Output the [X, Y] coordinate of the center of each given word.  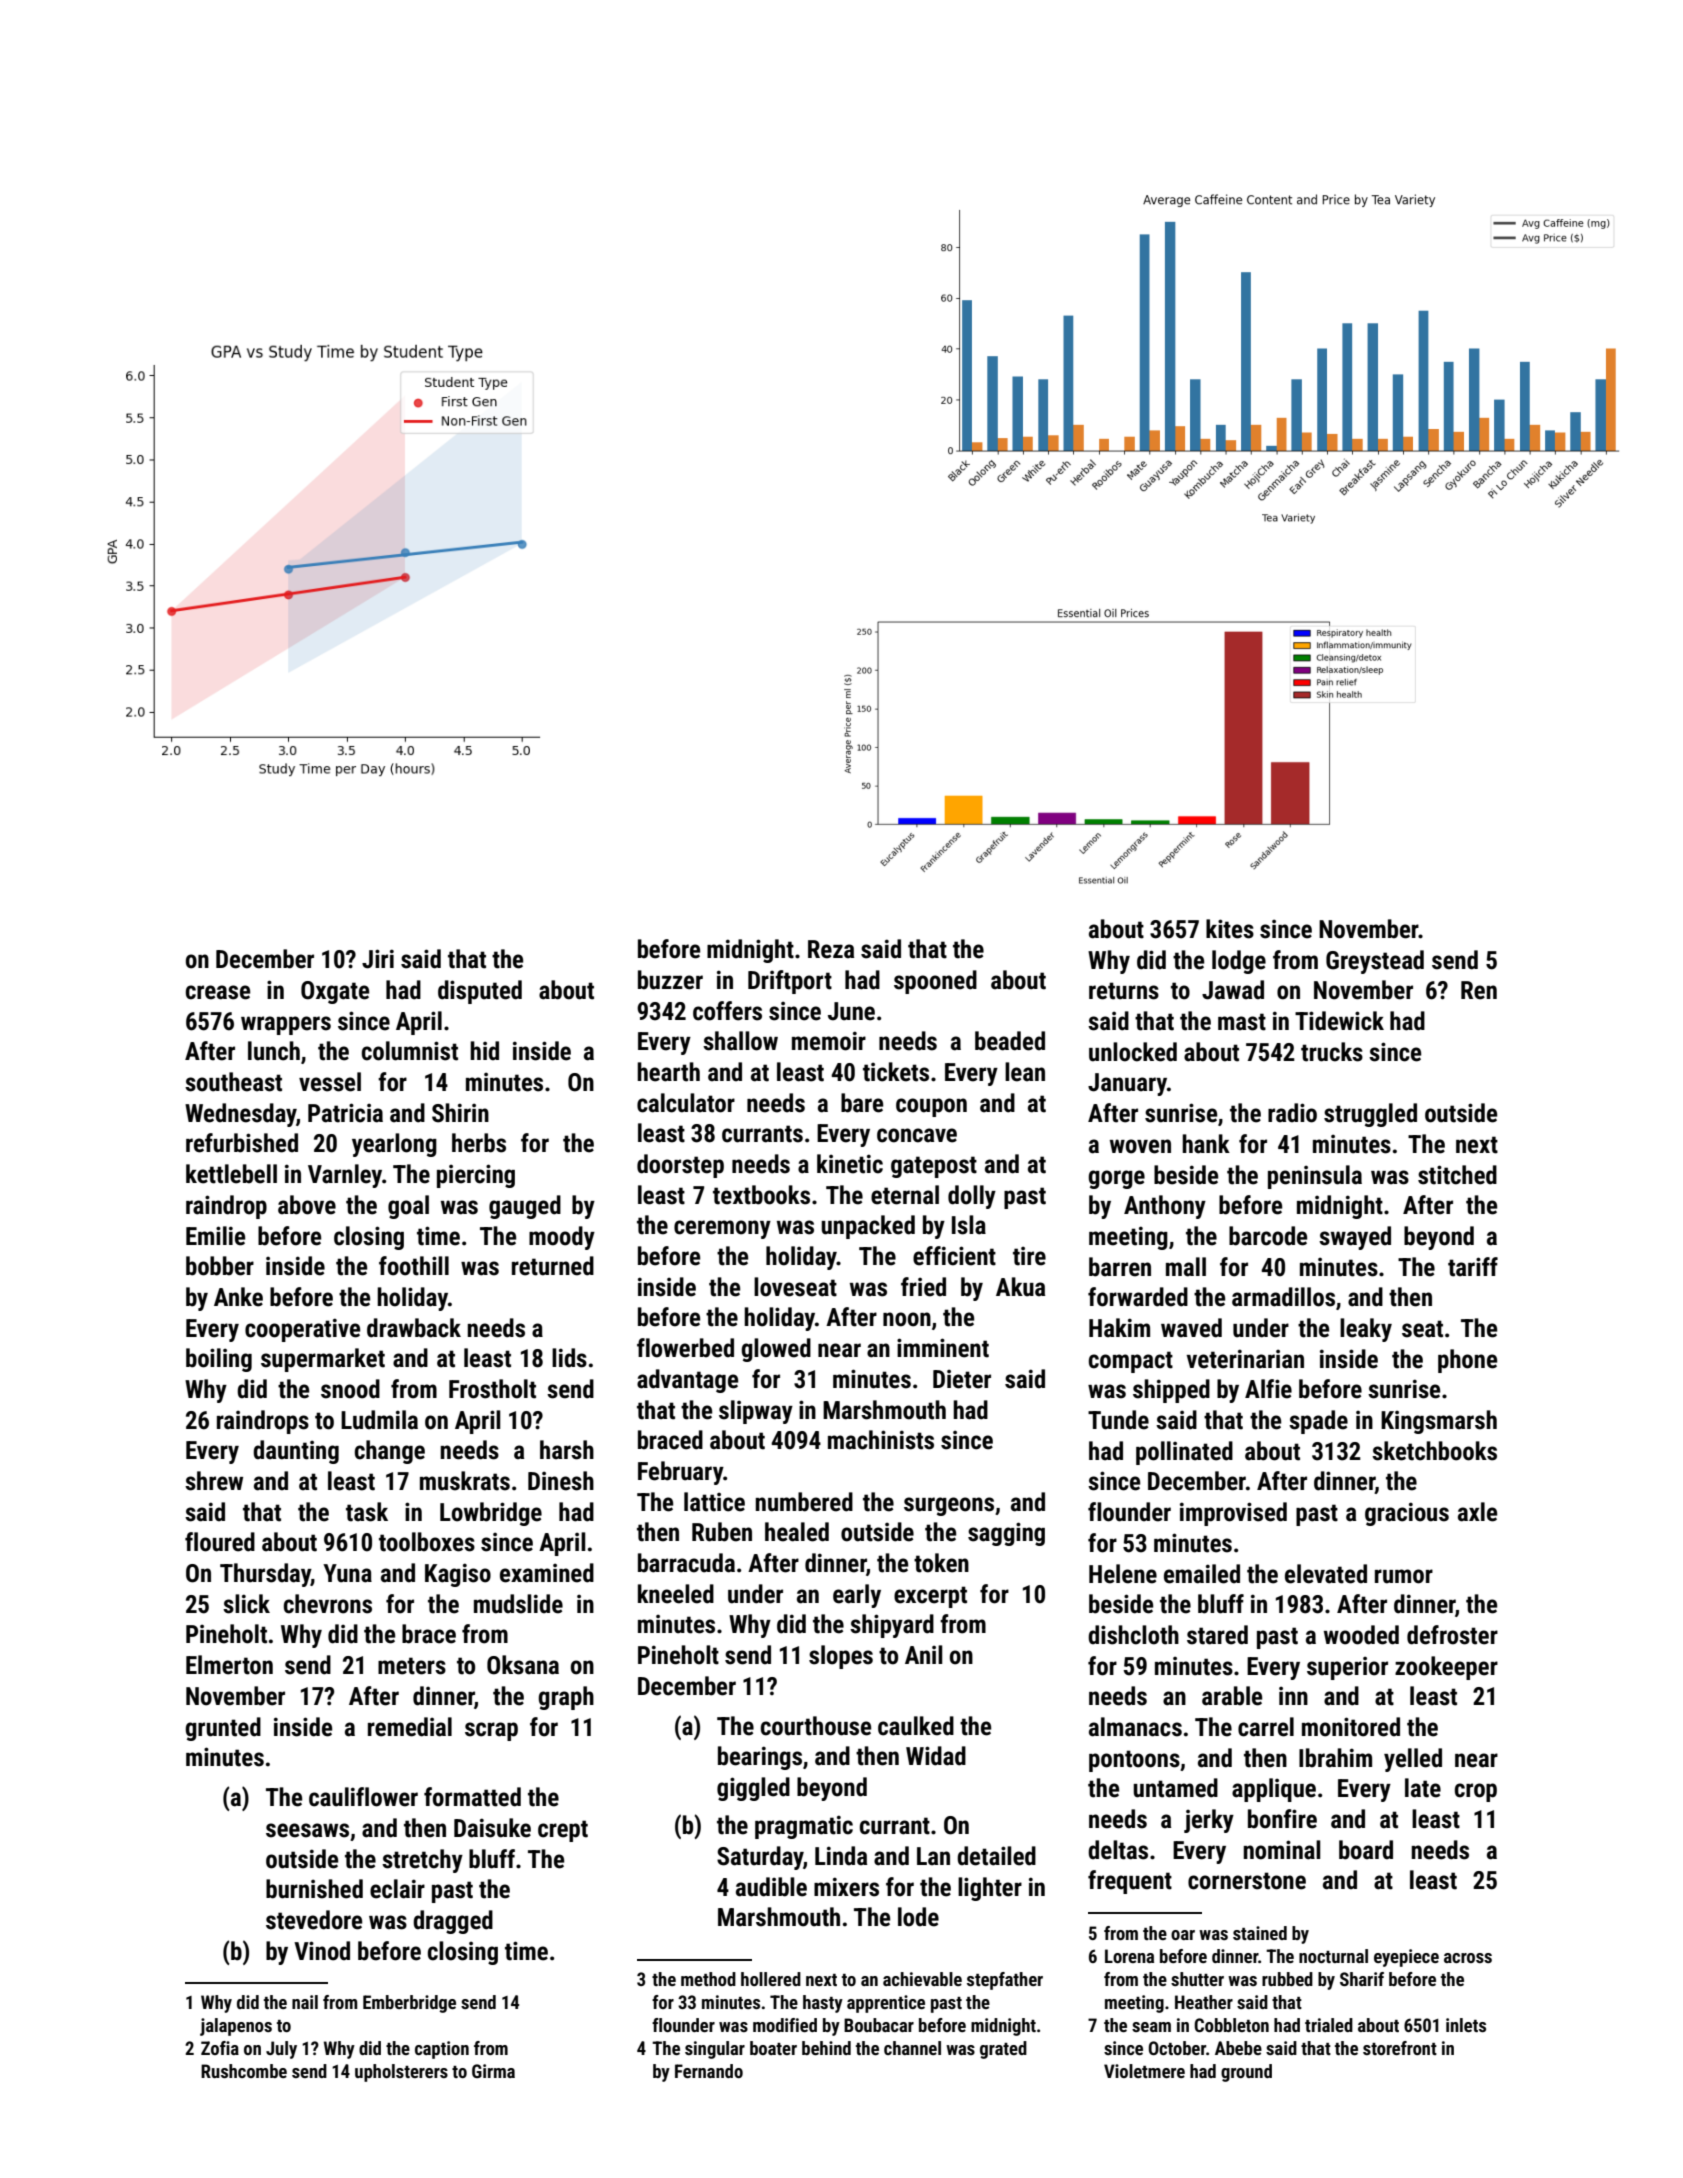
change [390, 1452]
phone [1467, 1361]
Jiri [378, 959]
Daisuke [492, 1828]
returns [1124, 991]
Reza [831, 949]
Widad [936, 1756]
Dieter [962, 1379]
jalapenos [236, 2027]
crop [1476, 1792]
